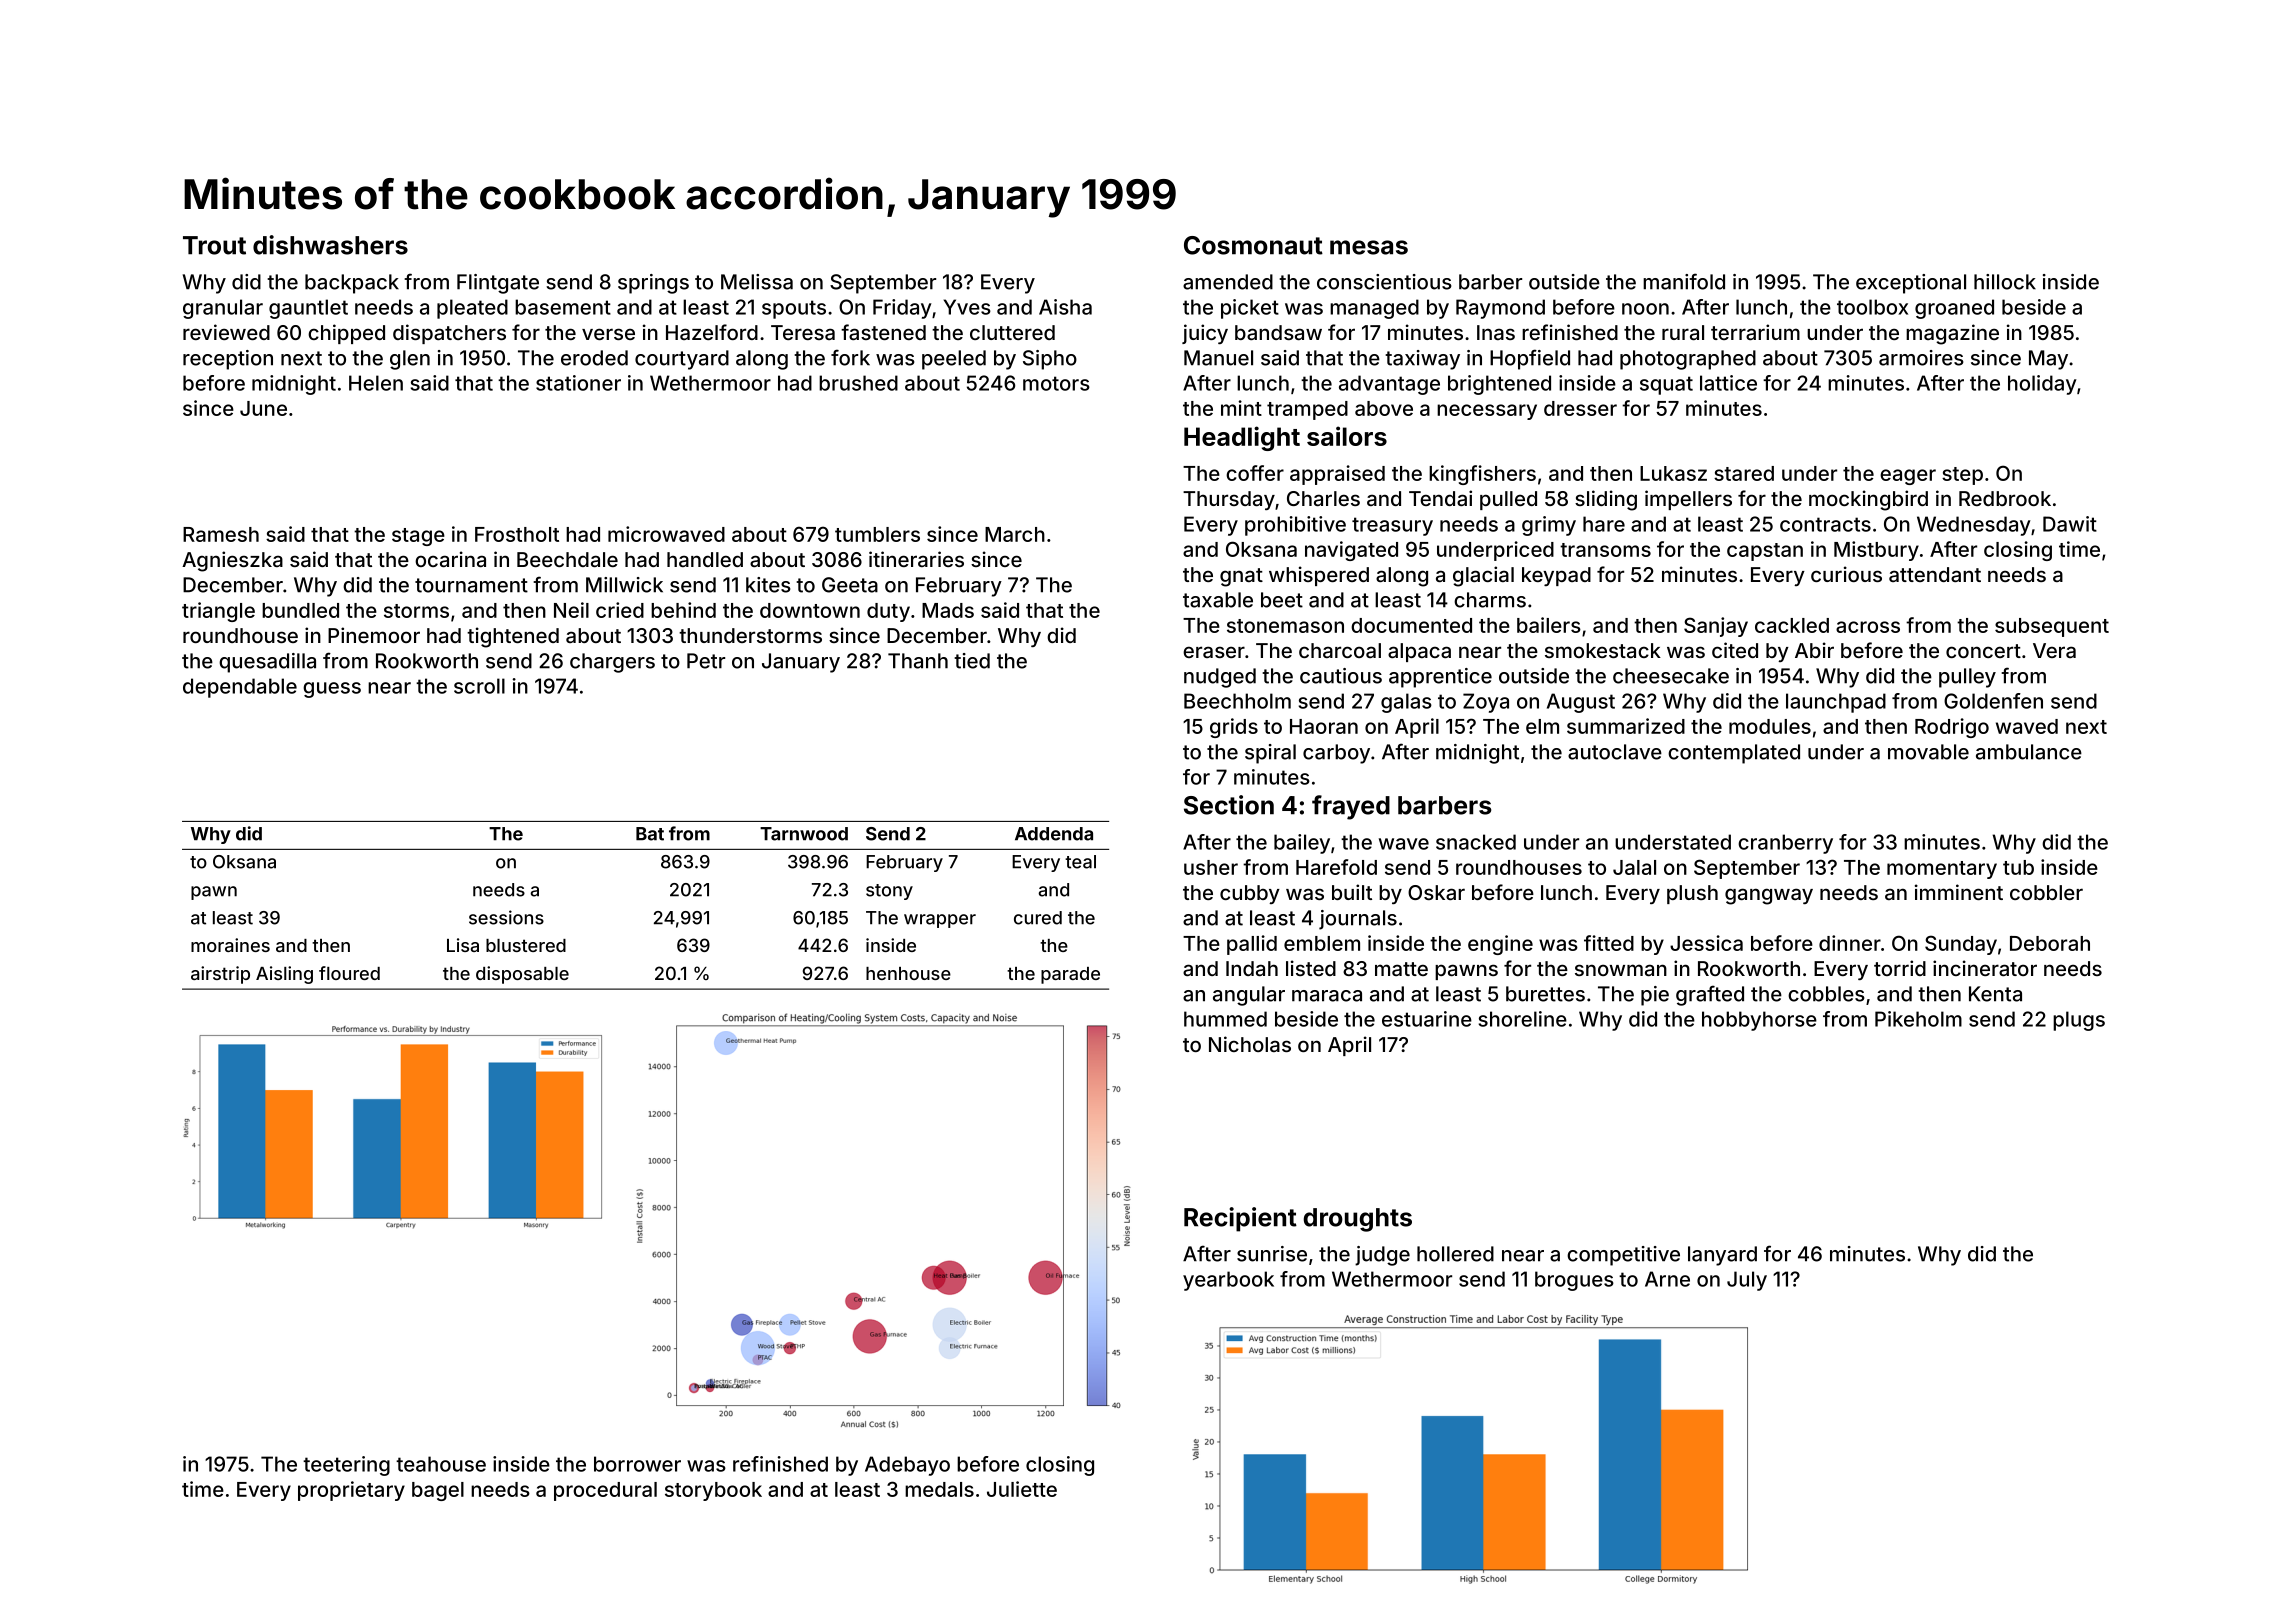 This image has height=1620, width=2292. What do you see at coordinates (605, 1491) in the image?
I see `procedural` at bounding box center [605, 1491].
